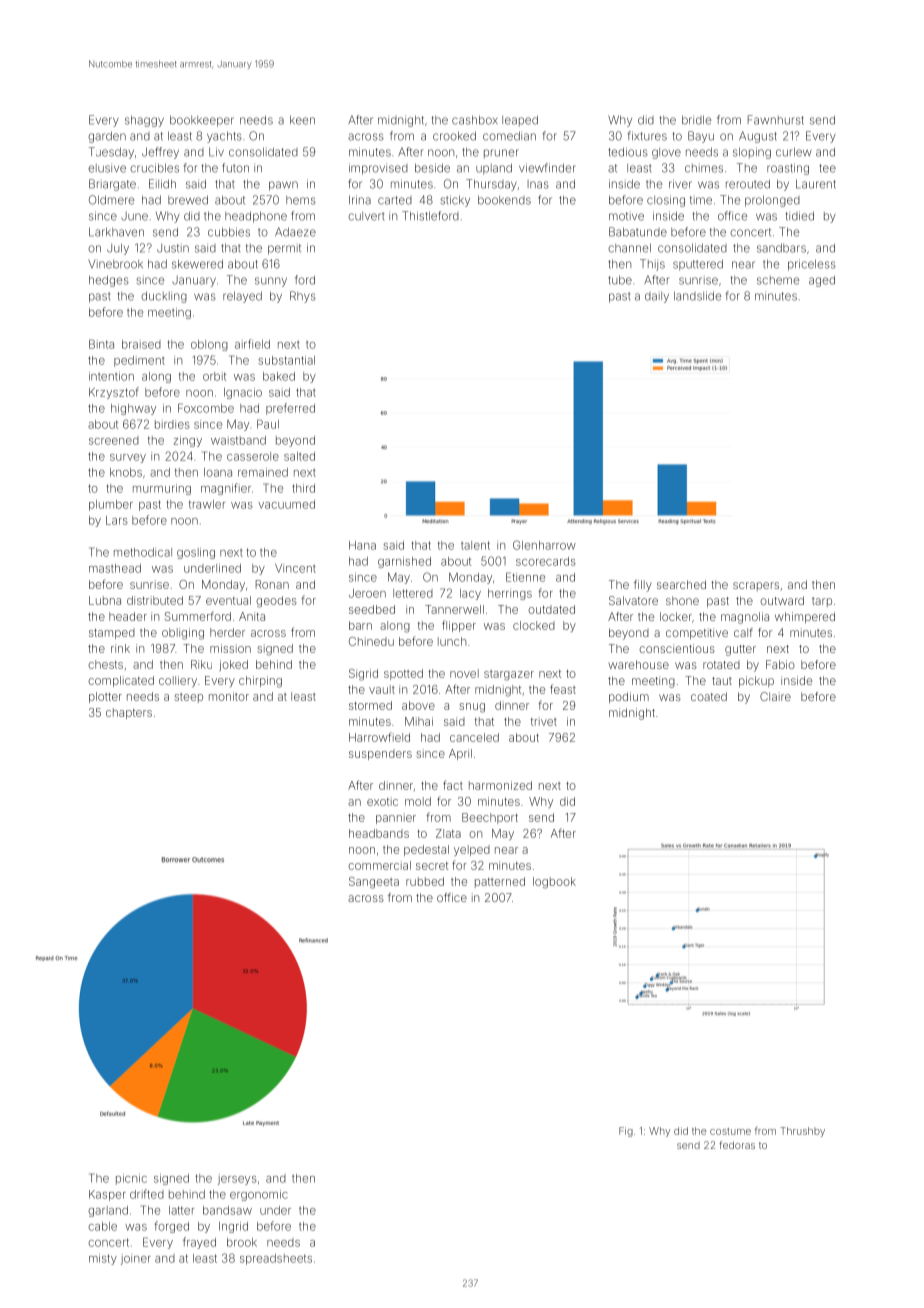  What do you see at coordinates (276, 1259) in the screenshot?
I see `spreadsheets` at bounding box center [276, 1259].
